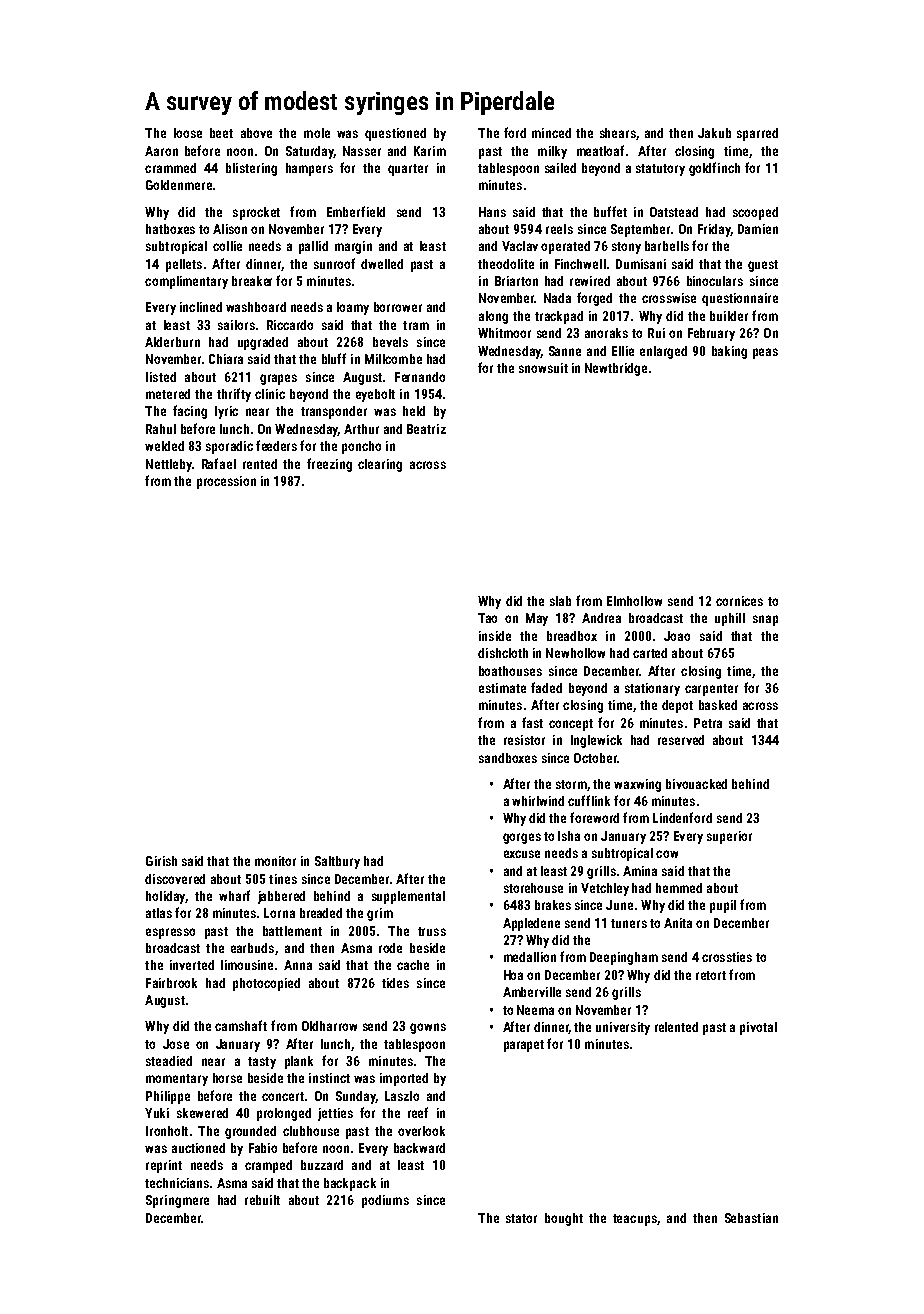 The width and height of the page is (924, 1314). I want to click on sailors, so click(236, 325).
